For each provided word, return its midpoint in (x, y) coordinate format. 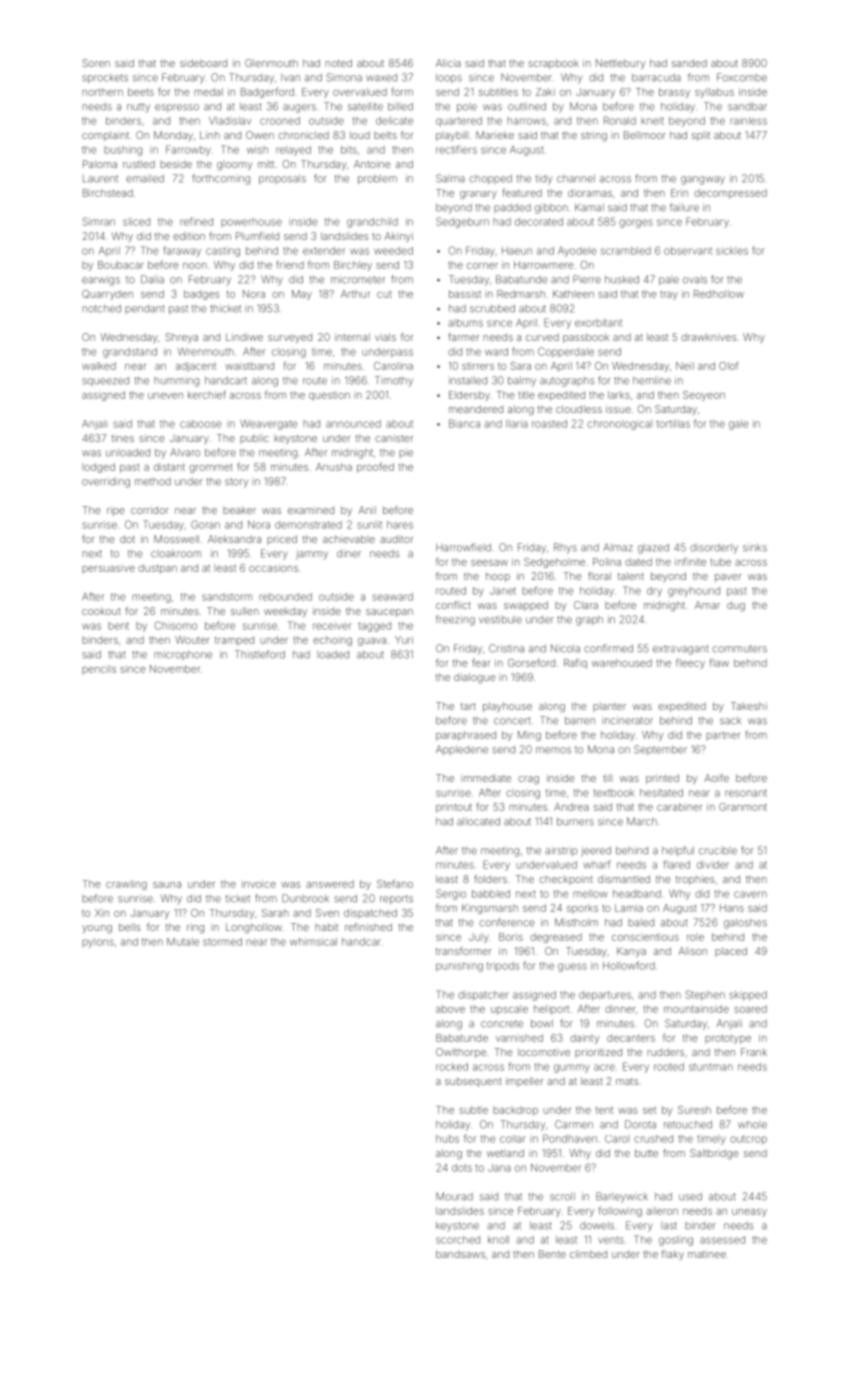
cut (384, 294)
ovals (695, 279)
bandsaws (460, 1254)
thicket (225, 308)
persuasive (108, 570)
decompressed (730, 194)
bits (349, 150)
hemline (652, 380)
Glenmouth (271, 63)
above (450, 1009)
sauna (167, 885)
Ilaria (517, 424)
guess (572, 967)
